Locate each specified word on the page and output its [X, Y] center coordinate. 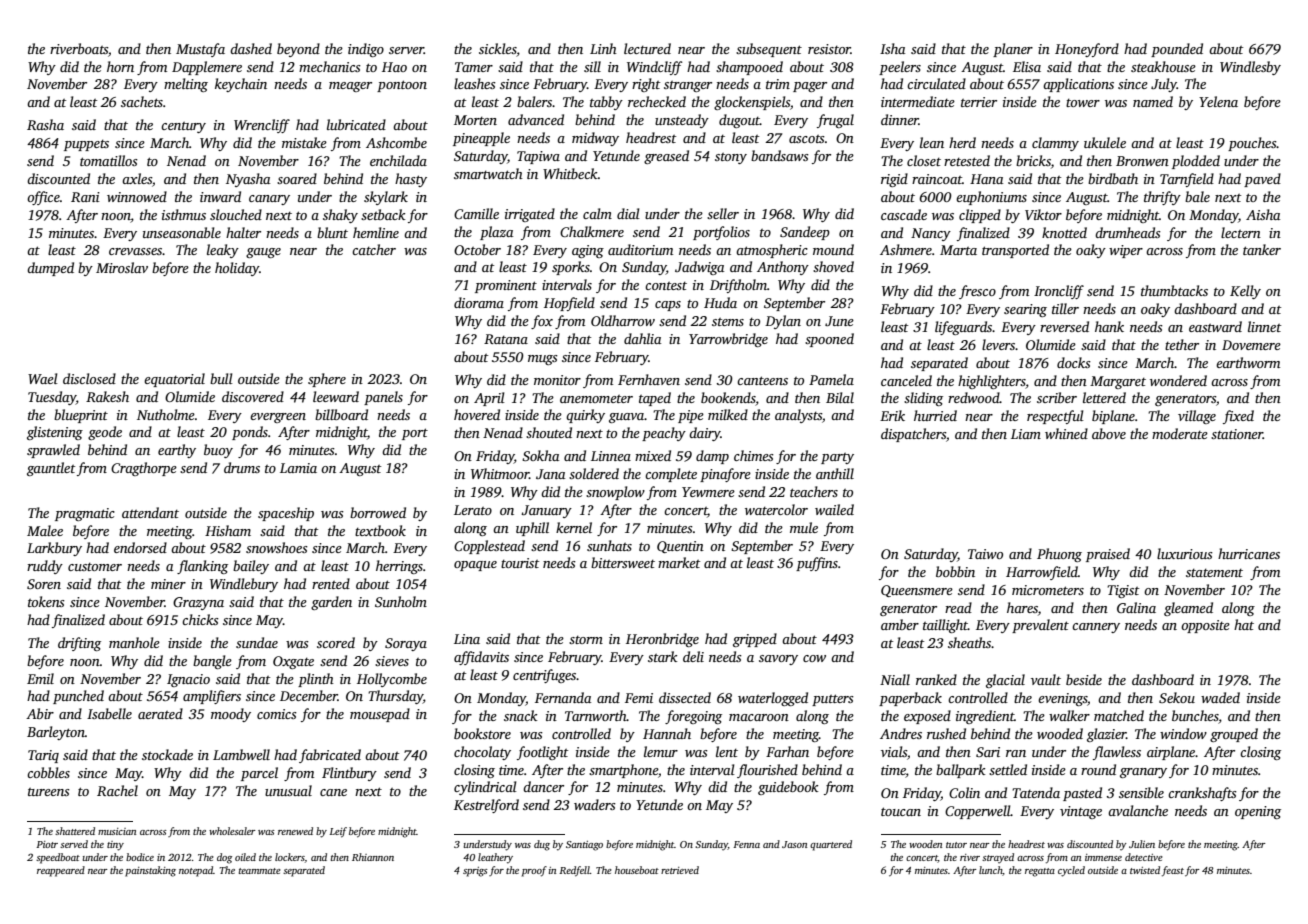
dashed [251, 48]
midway [595, 139]
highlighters [991, 382]
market [679, 562]
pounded [1177, 50]
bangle [212, 662]
